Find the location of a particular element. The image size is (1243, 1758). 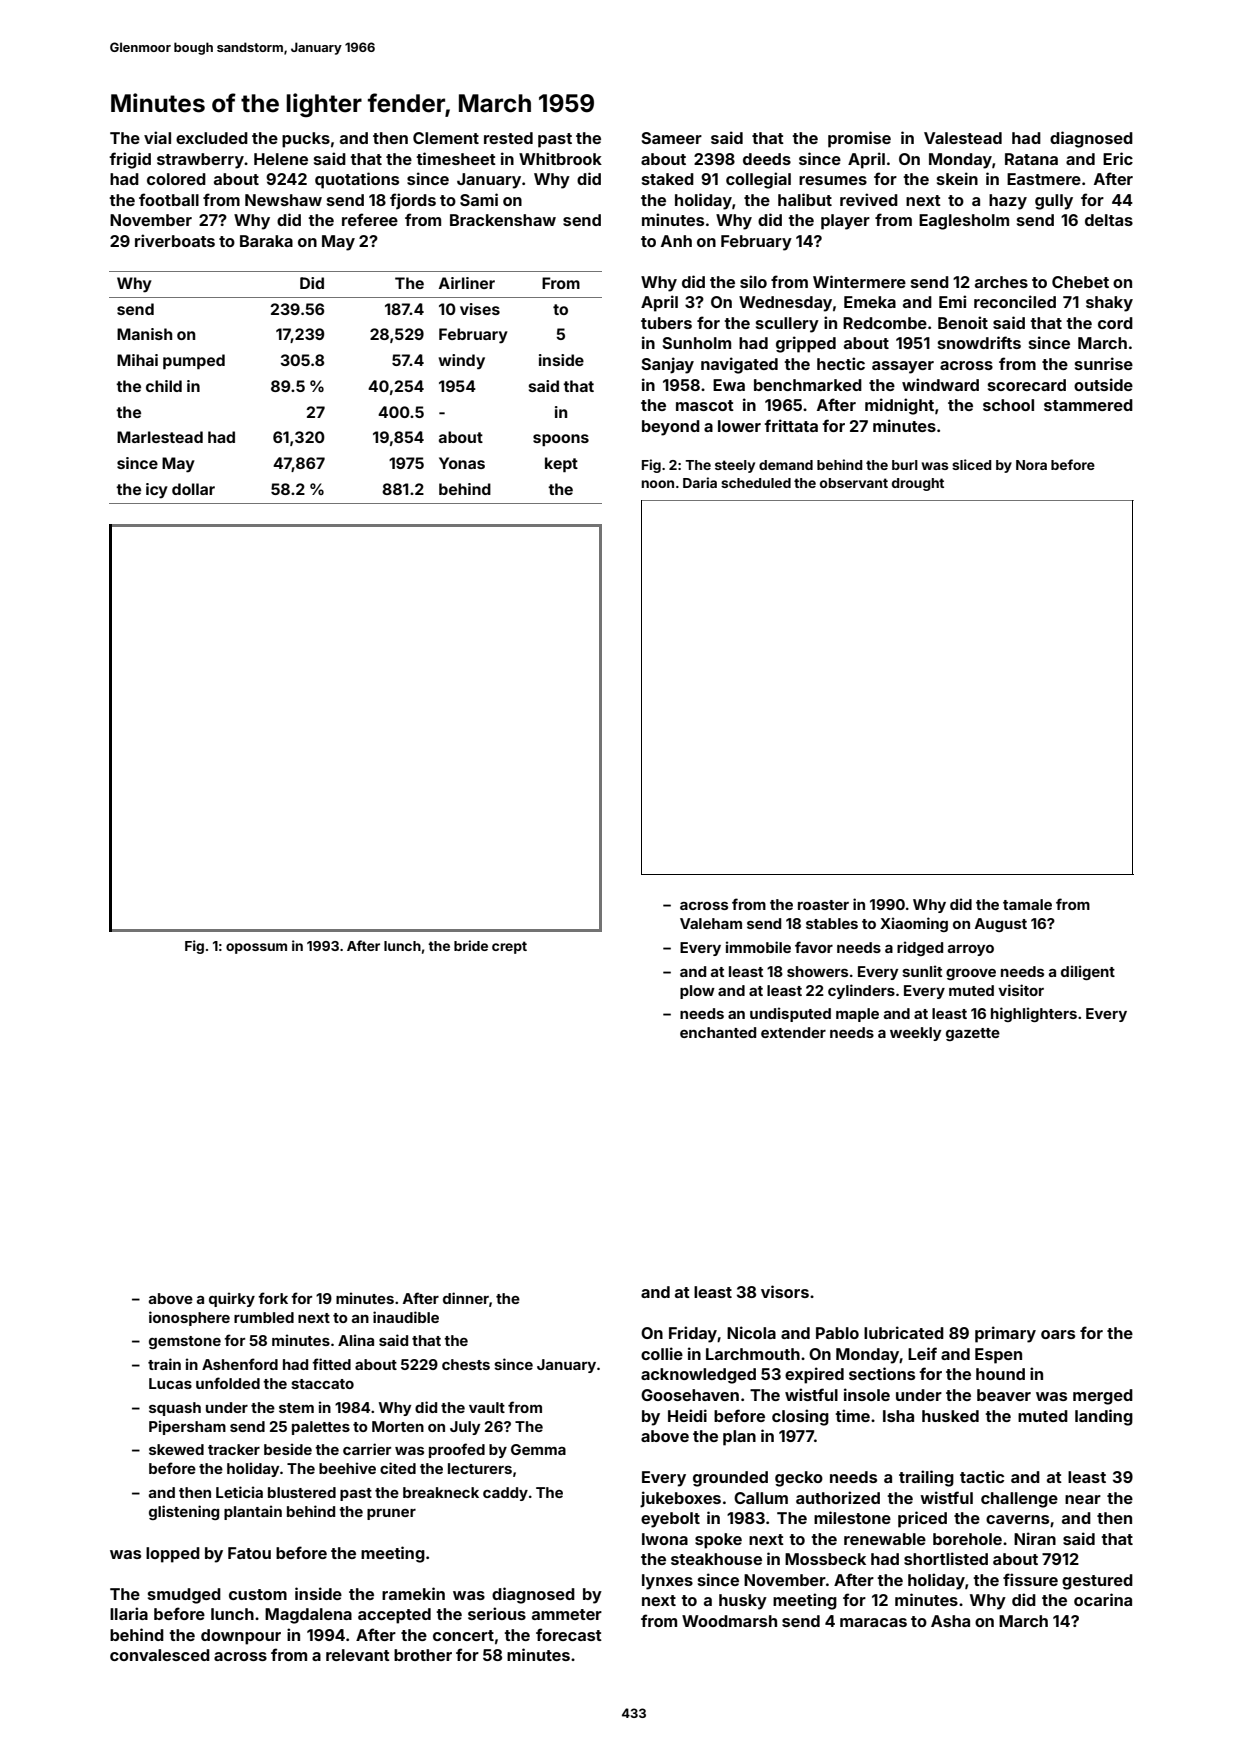

quotations is located at coordinates (357, 180).
